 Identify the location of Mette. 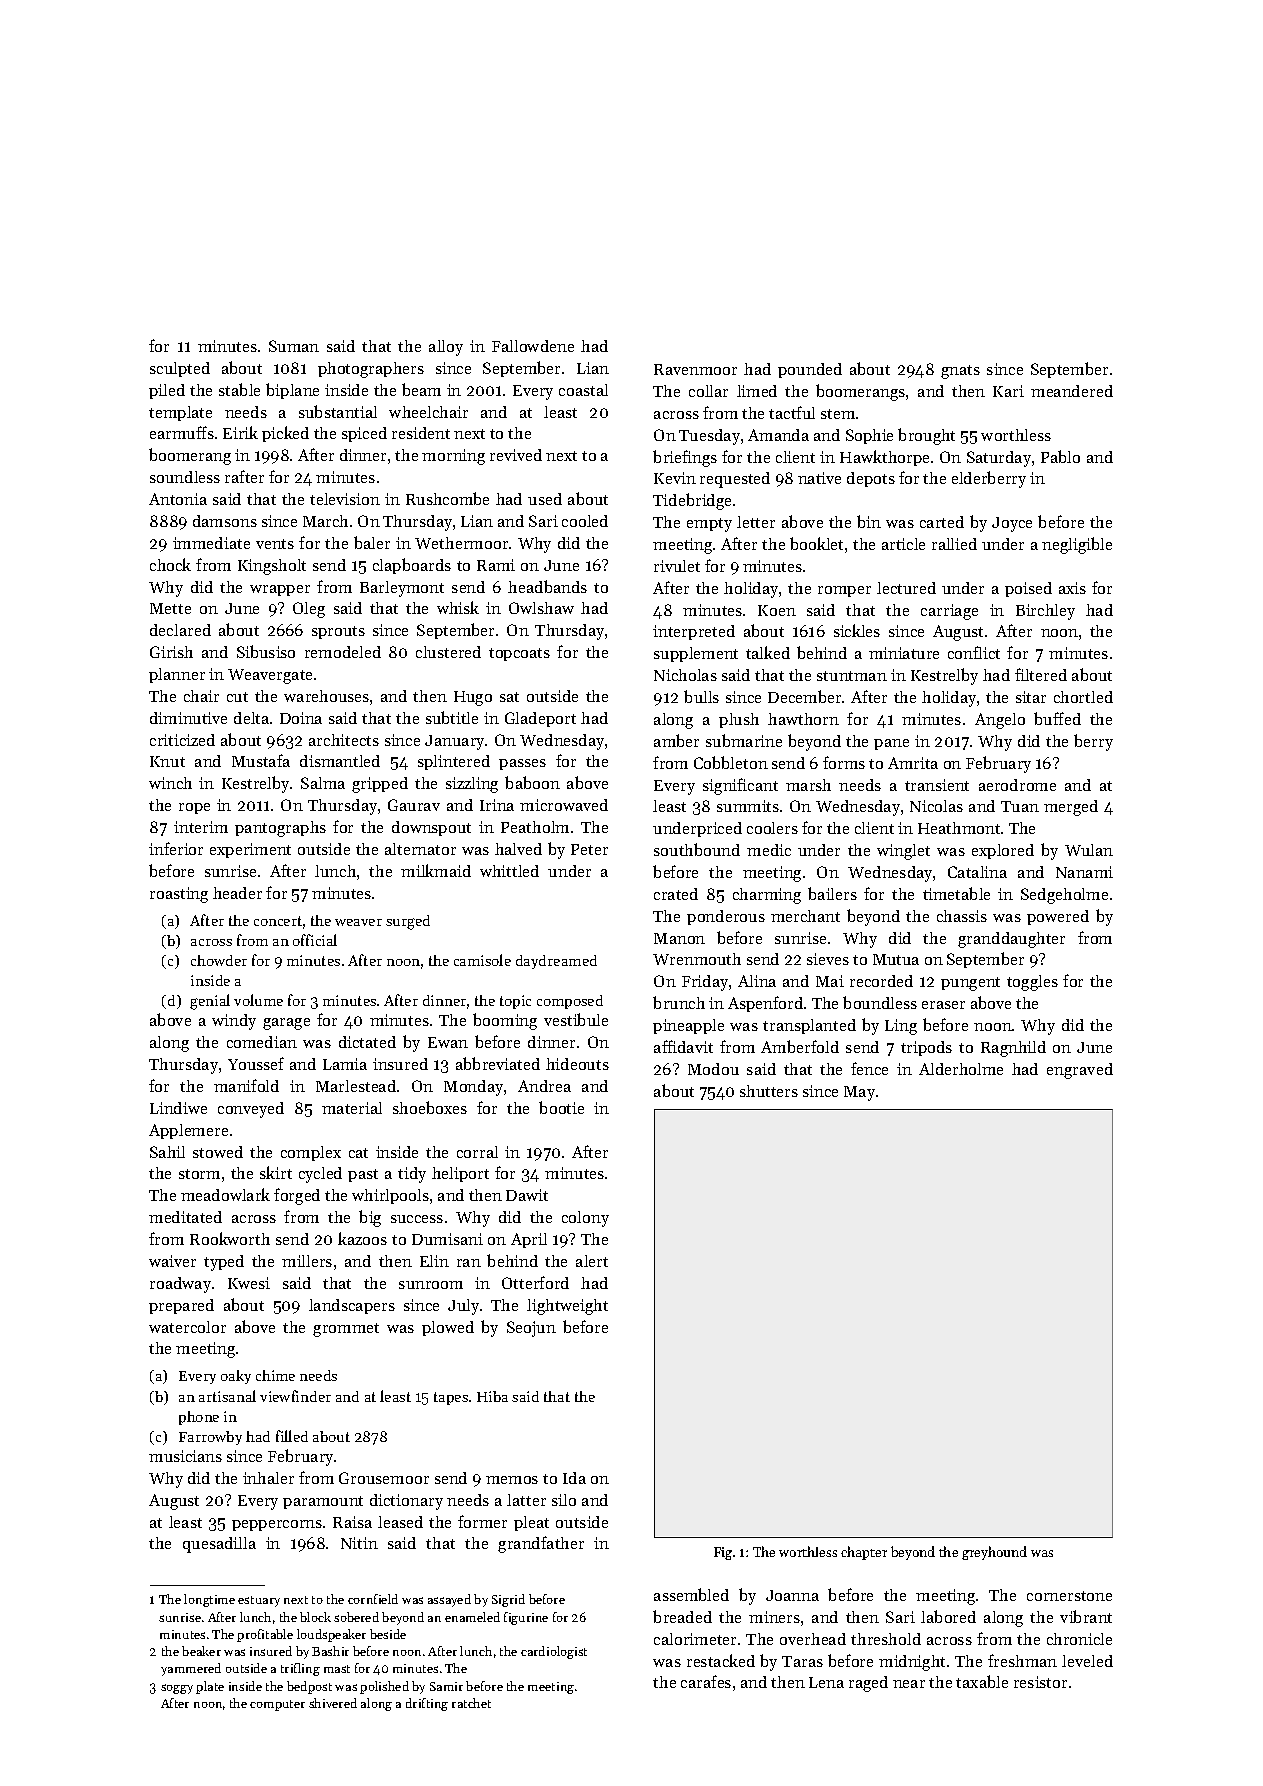
(170, 608).
